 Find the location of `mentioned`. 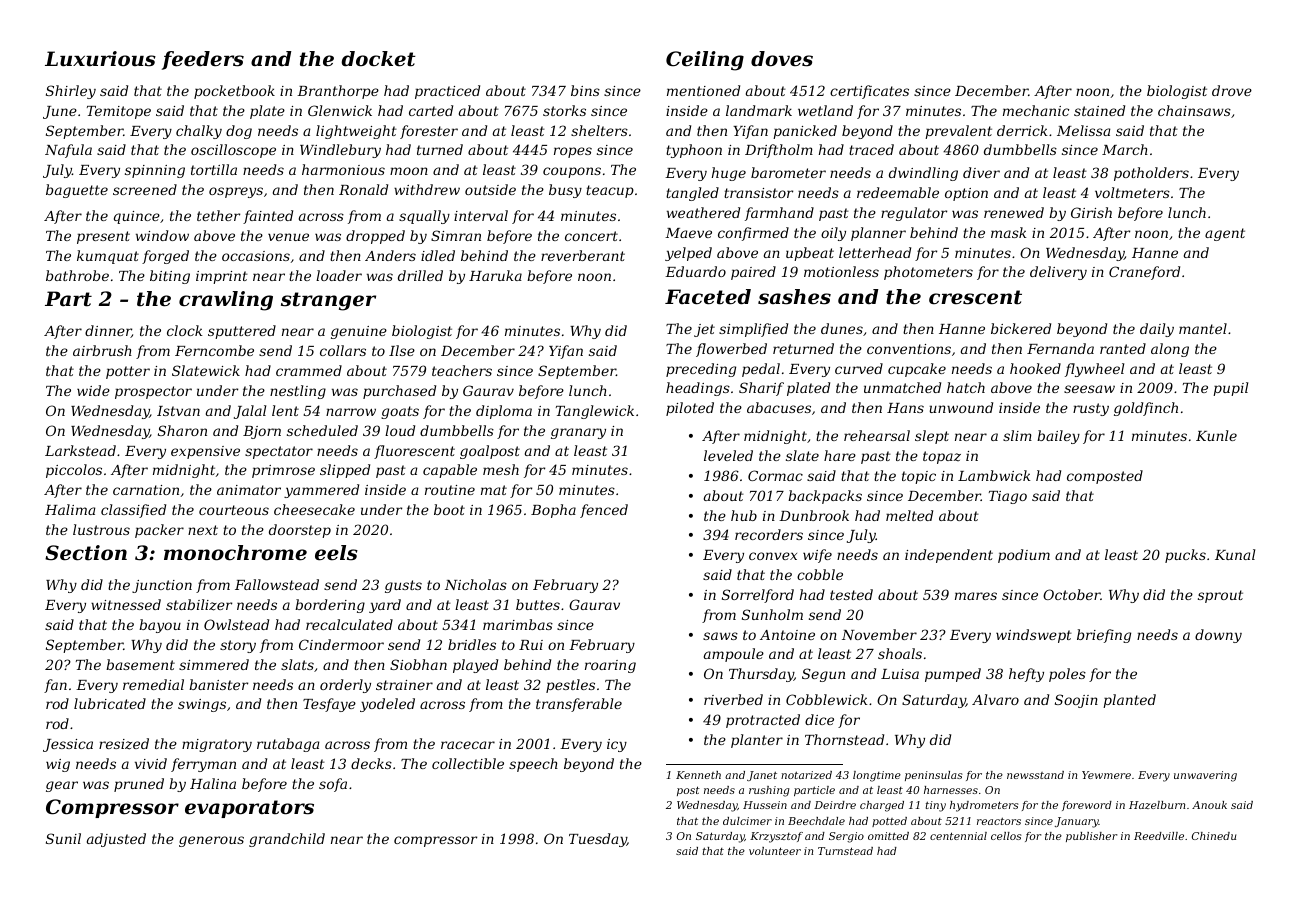

mentioned is located at coordinates (703, 90).
